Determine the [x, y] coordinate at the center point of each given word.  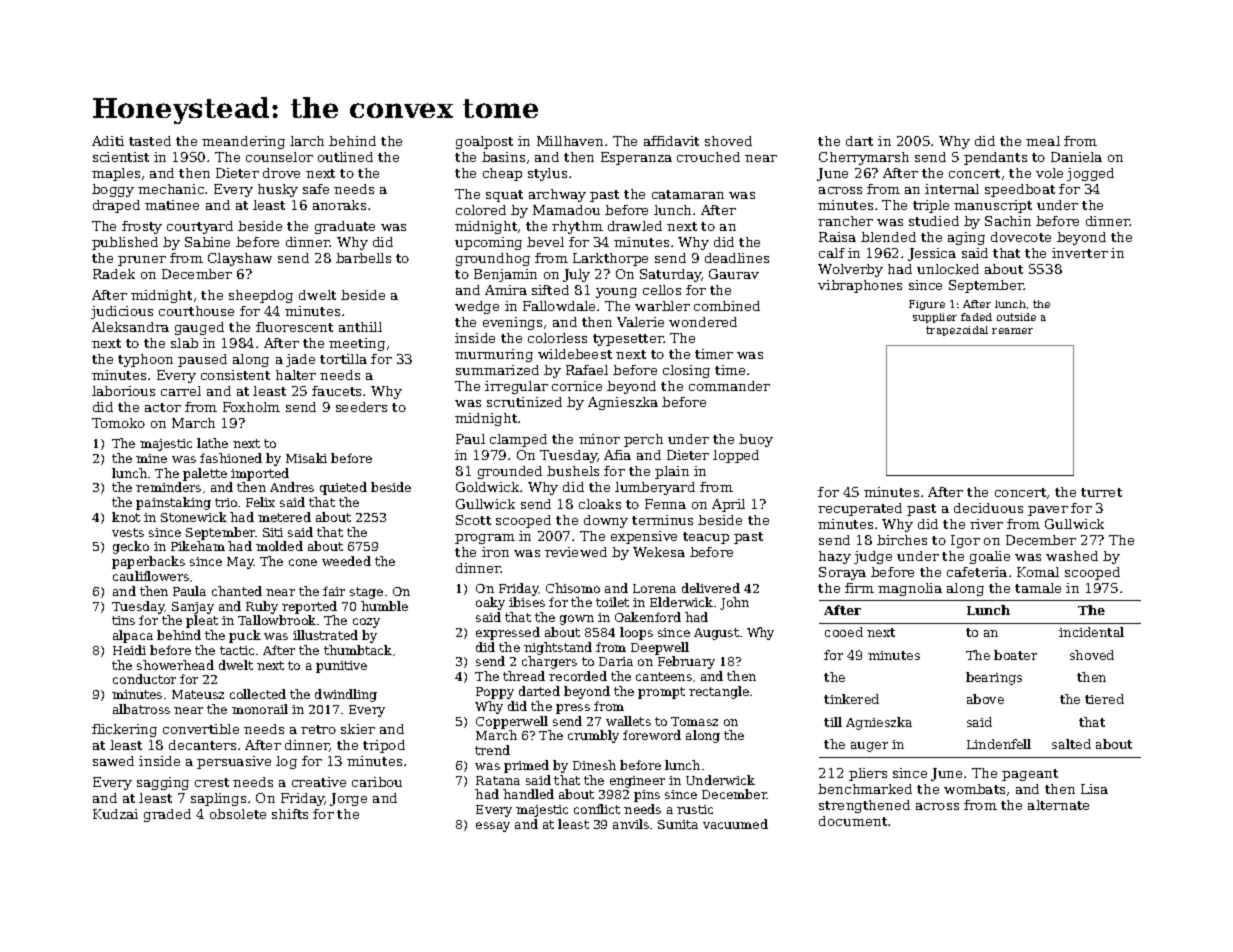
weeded [346, 561]
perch [643, 440]
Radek [114, 274]
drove [281, 173]
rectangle [719, 692]
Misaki [306, 458]
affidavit [671, 141]
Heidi [129, 650]
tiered [1104, 699]
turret [1101, 492]
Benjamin [505, 275]
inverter [1080, 253]
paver [1048, 511]
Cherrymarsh [864, 158]
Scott [473, 520]
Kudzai [115, 814]
